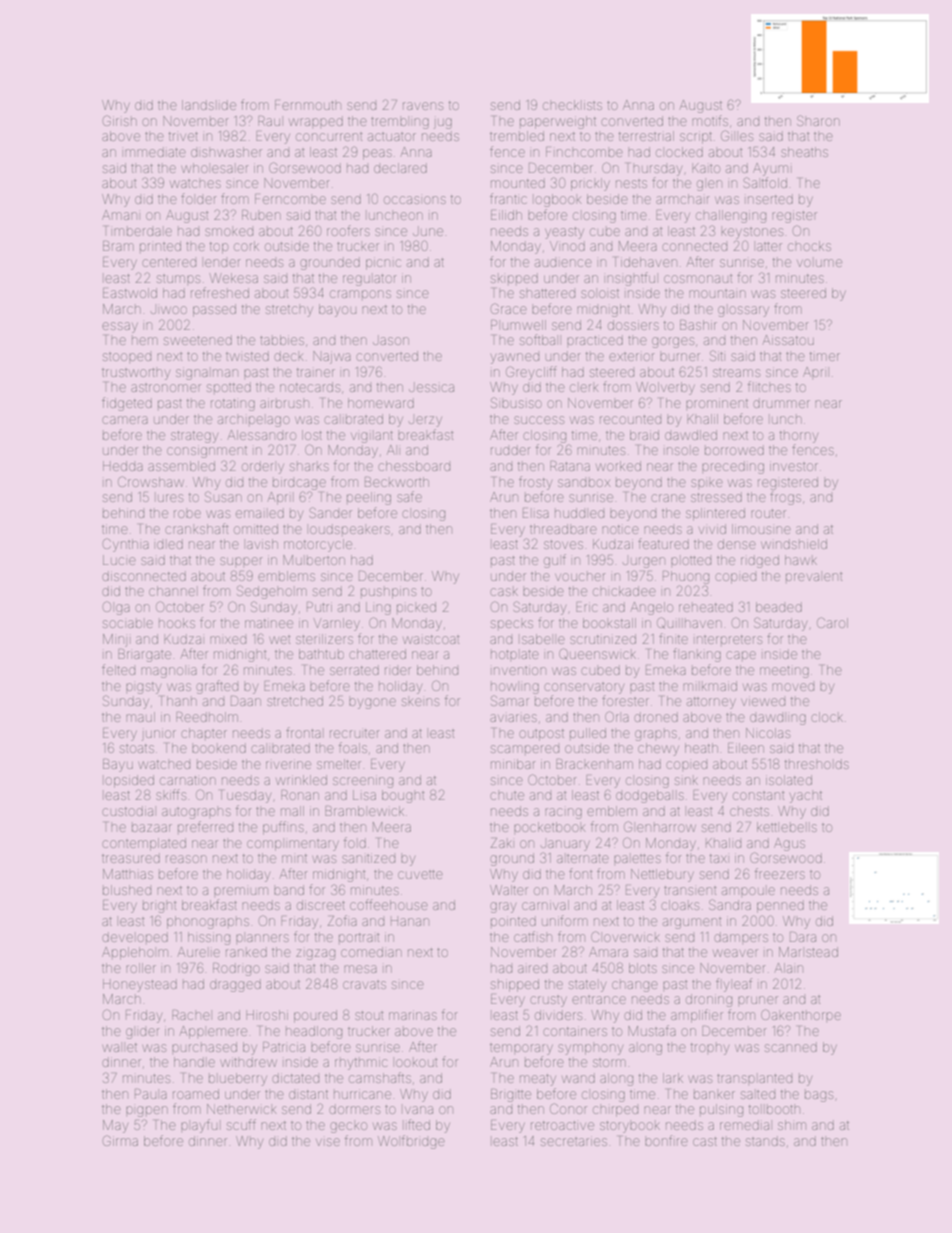 The height and width of the document is (1233, 952). I want to click on ravens, so click(423, 106).
